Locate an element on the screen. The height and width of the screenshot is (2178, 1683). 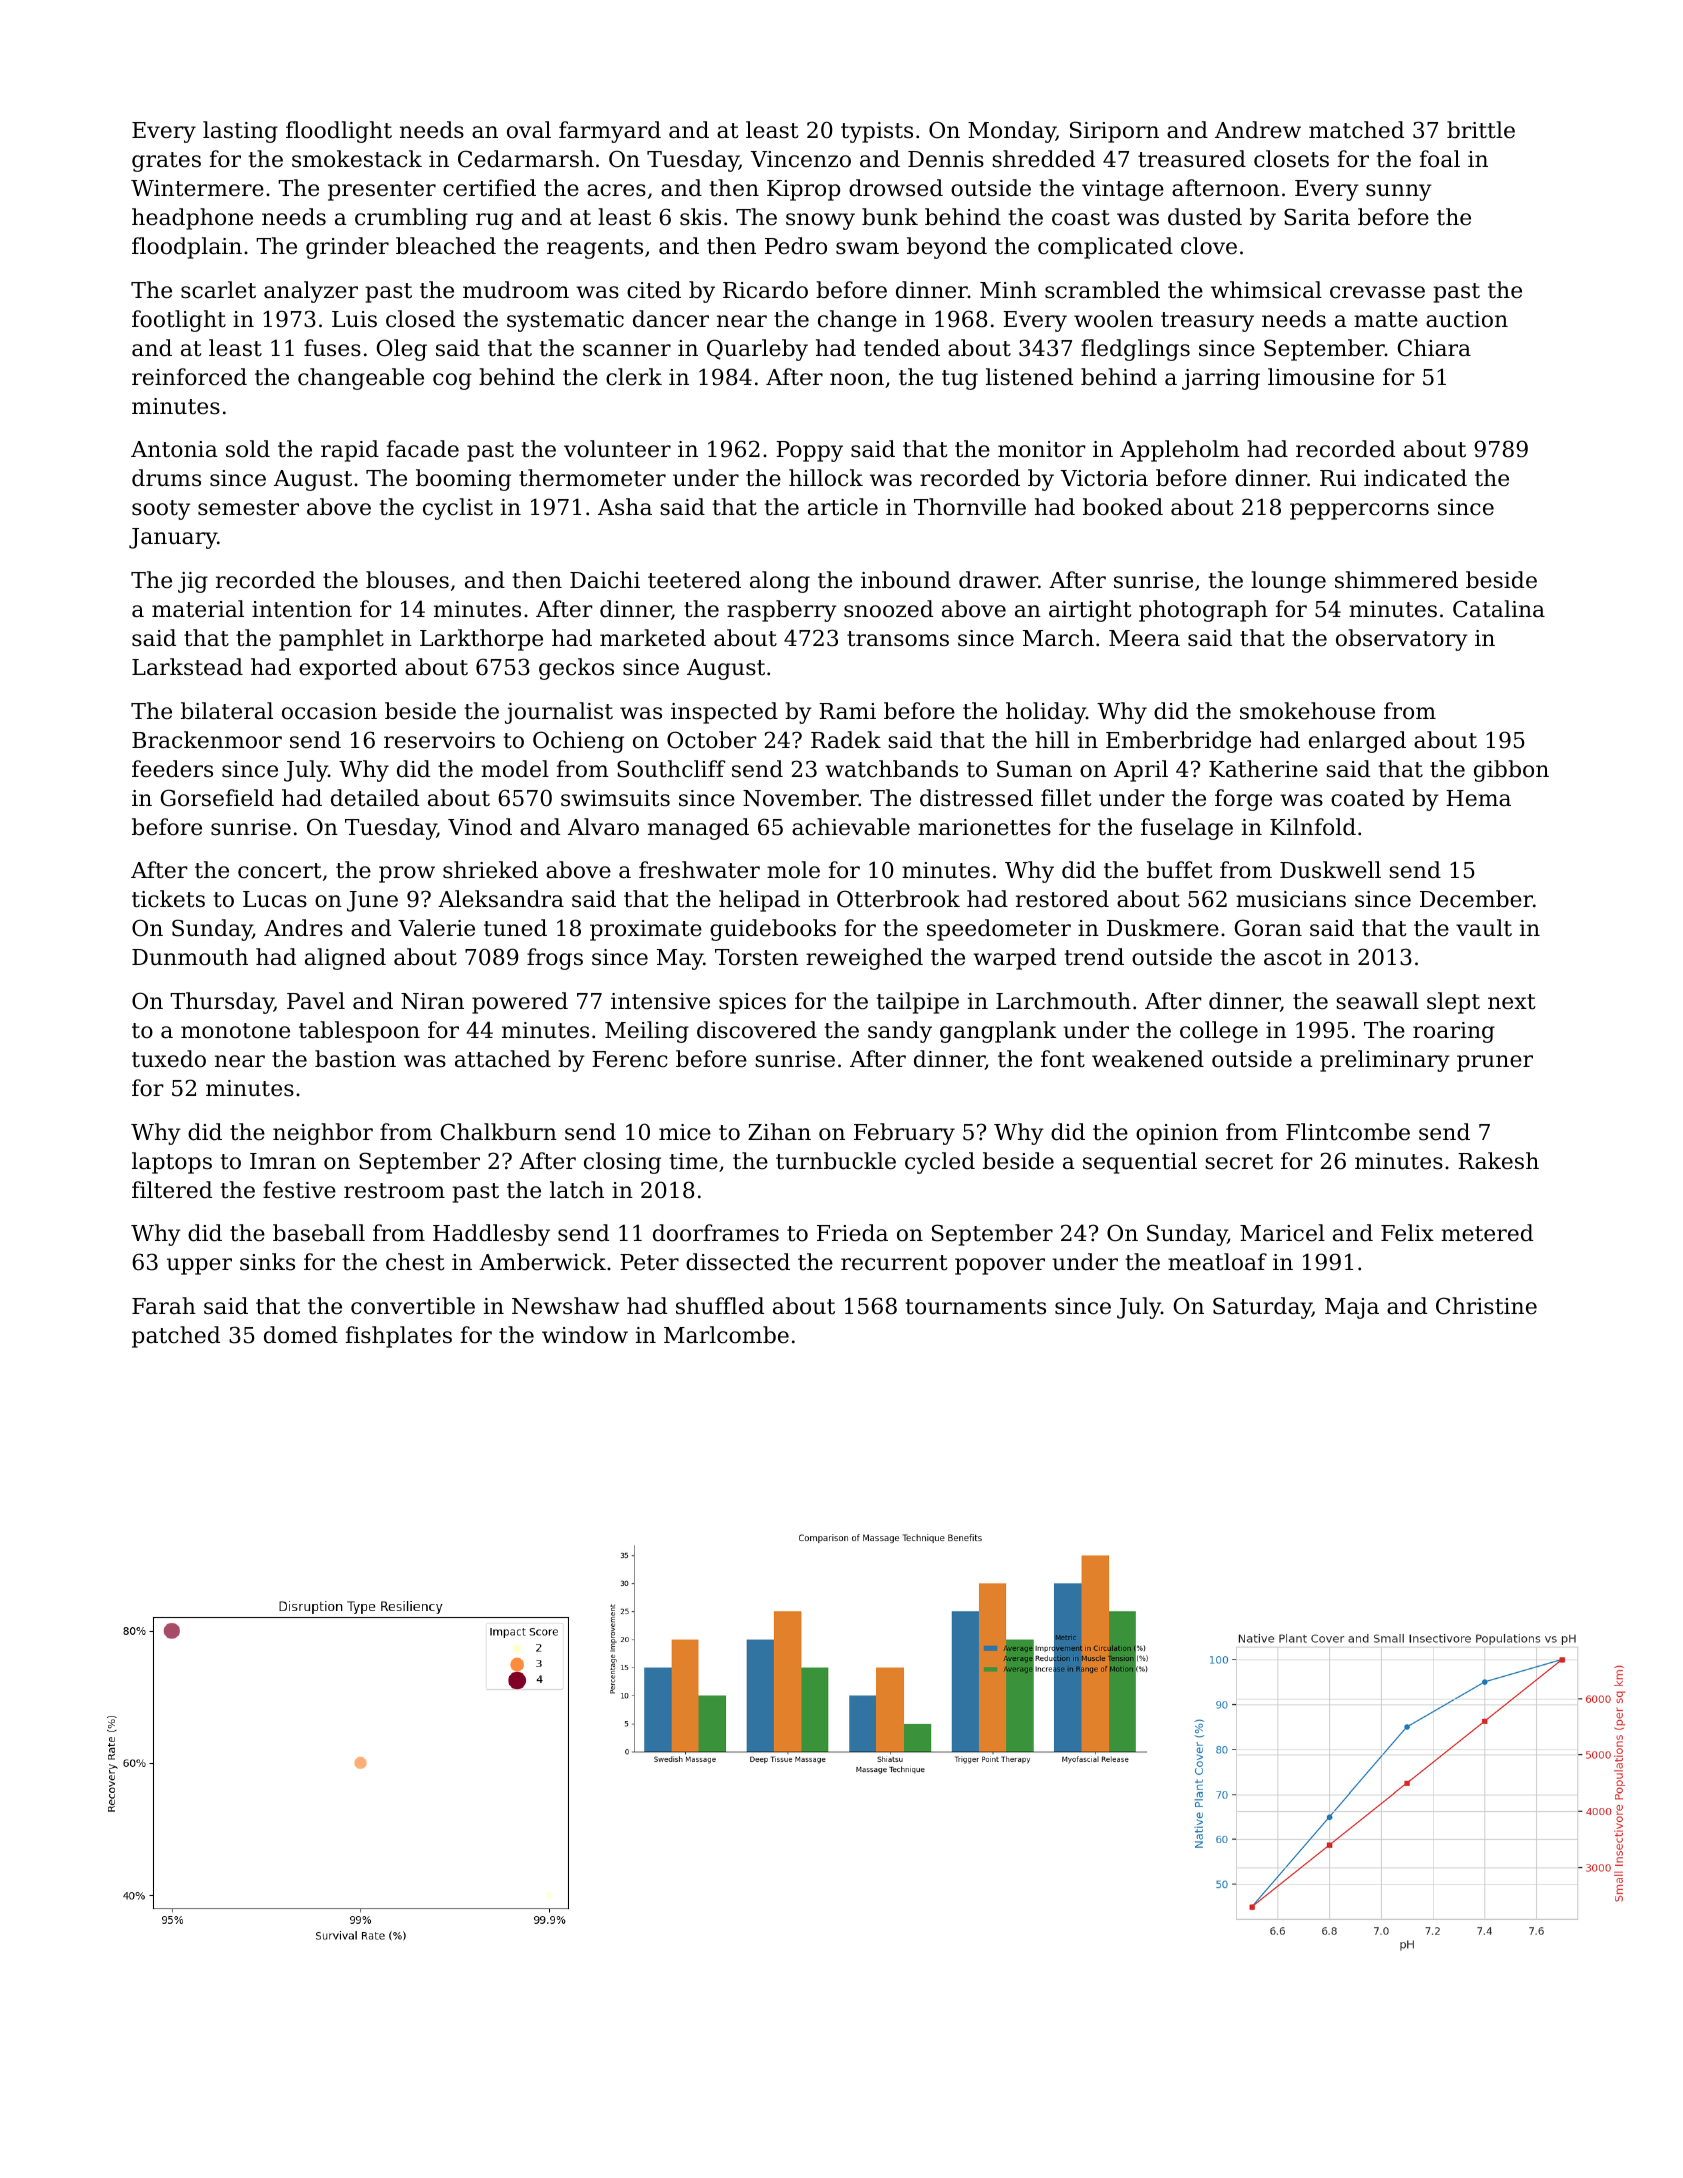
farmyard is located at coordinates (610, 132).
